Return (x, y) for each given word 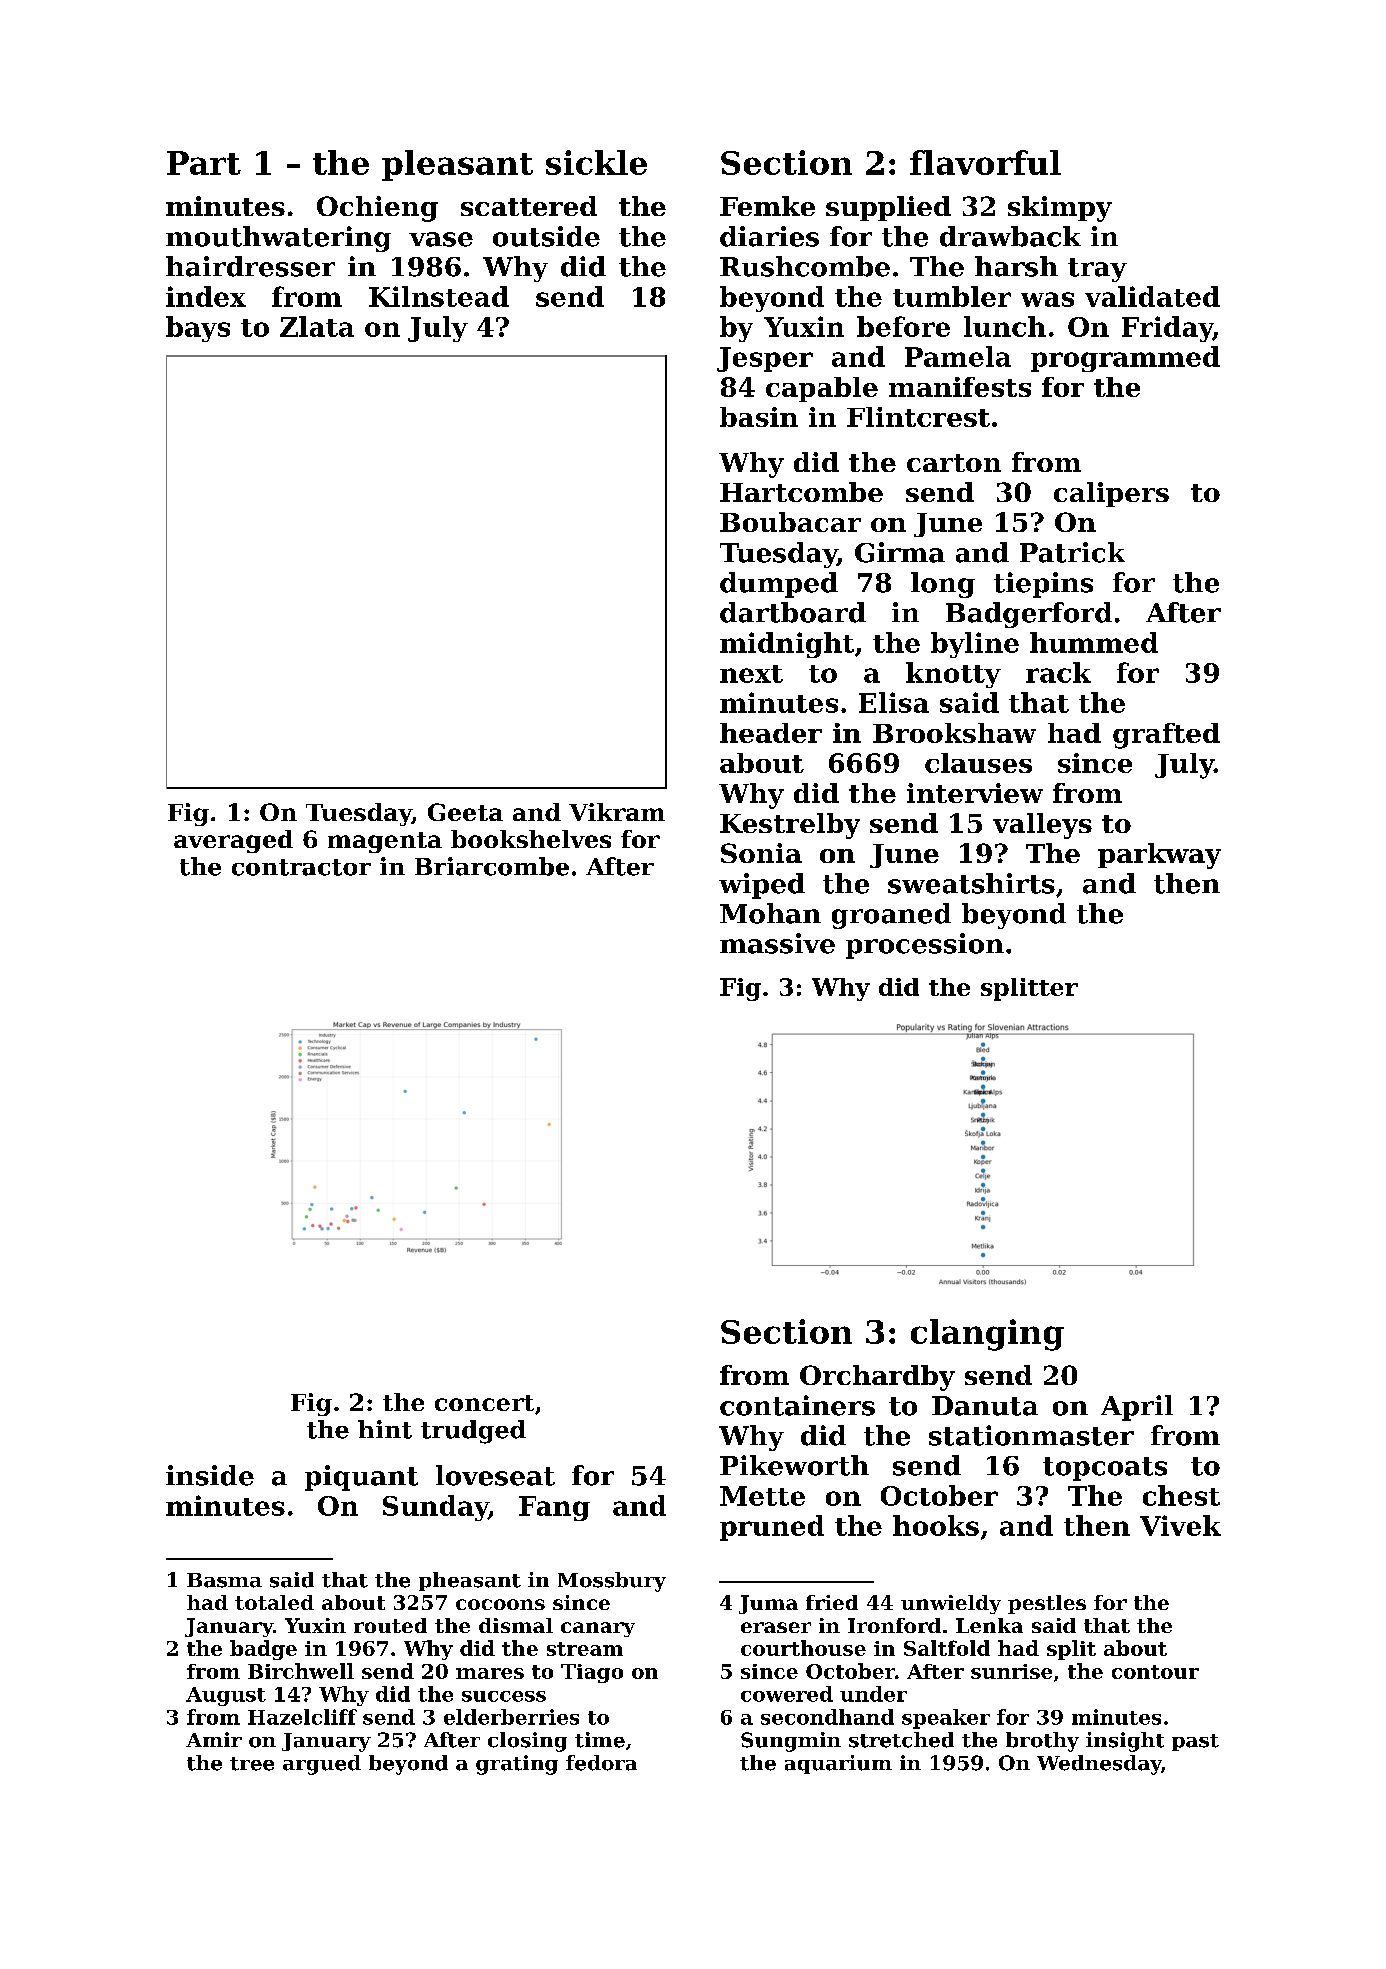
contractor (301, 867)
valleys (1042, 826)
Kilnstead (439, 296)
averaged (233, 841)
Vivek (1180, 1525)
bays (198, 329)
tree (252, 1764)
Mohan (770, 913)
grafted (1166, 736)
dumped (779, 585)
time (600, 1740)
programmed (1125, 359)
